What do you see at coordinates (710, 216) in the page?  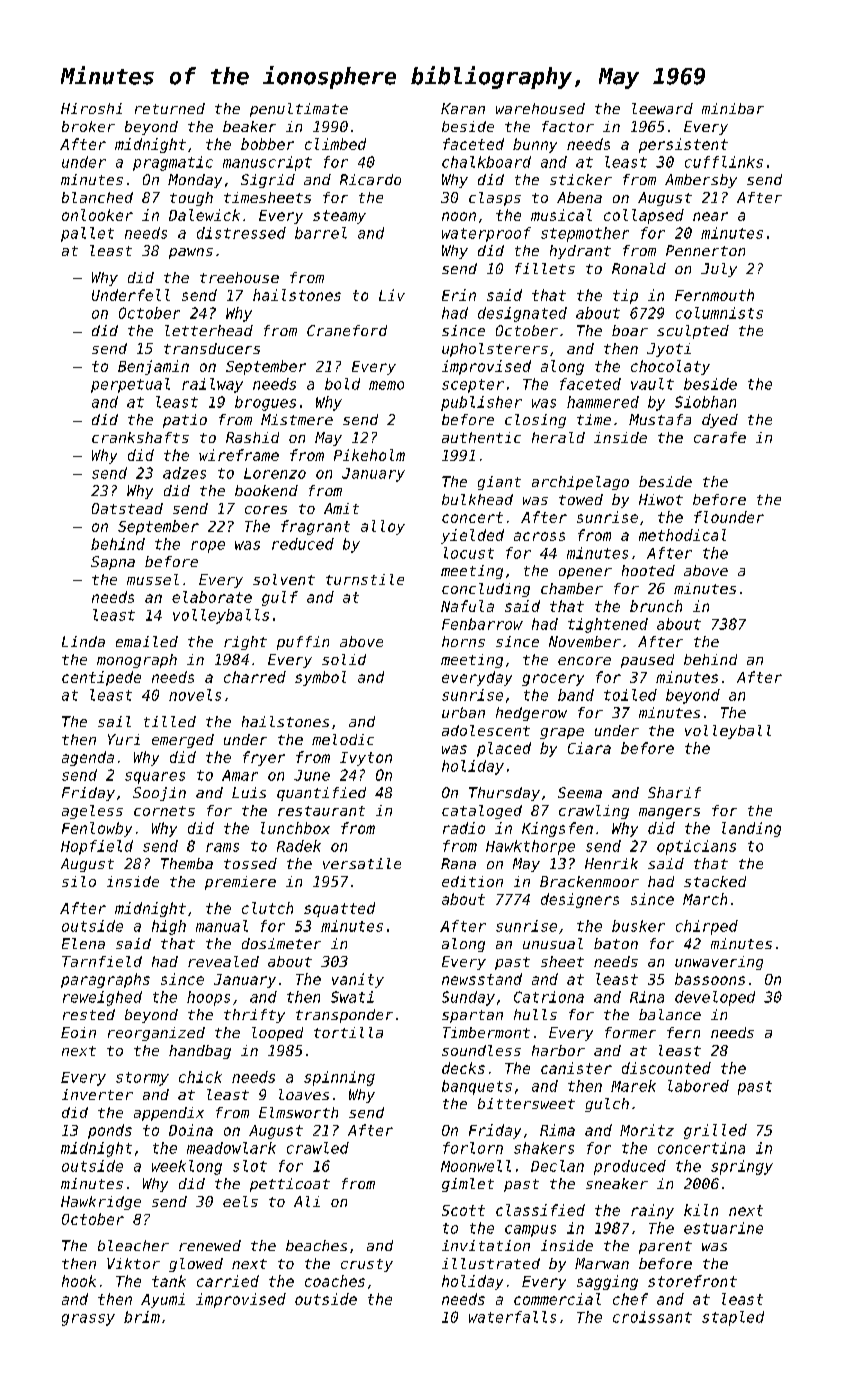 I see `near` at bounding box center [710, 216].
